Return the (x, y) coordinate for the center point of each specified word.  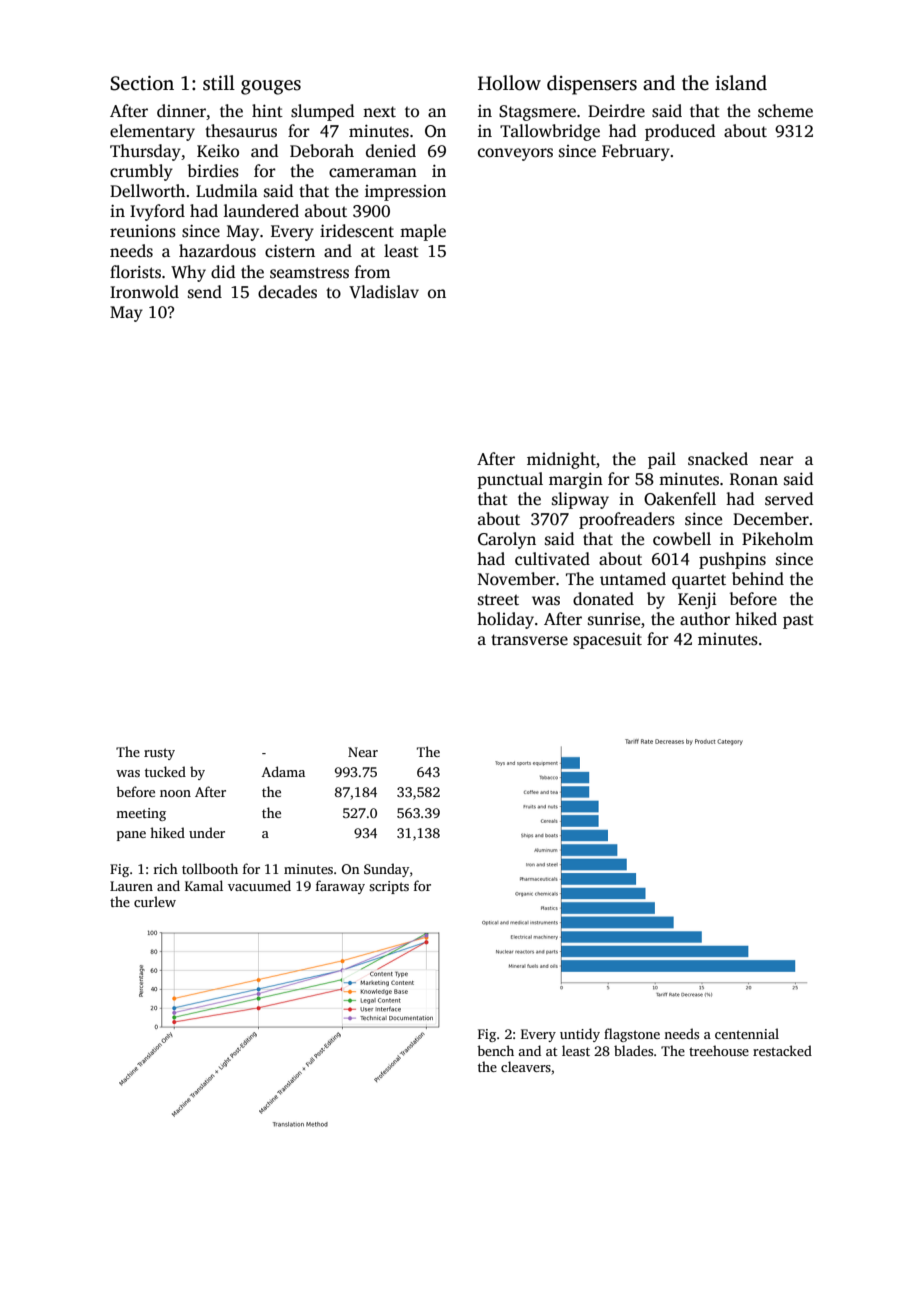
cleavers (526, 1066)
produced (680, 132)
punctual (510, 480)
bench (495, 1050)
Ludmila (227, 191)
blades (633, 1050)
